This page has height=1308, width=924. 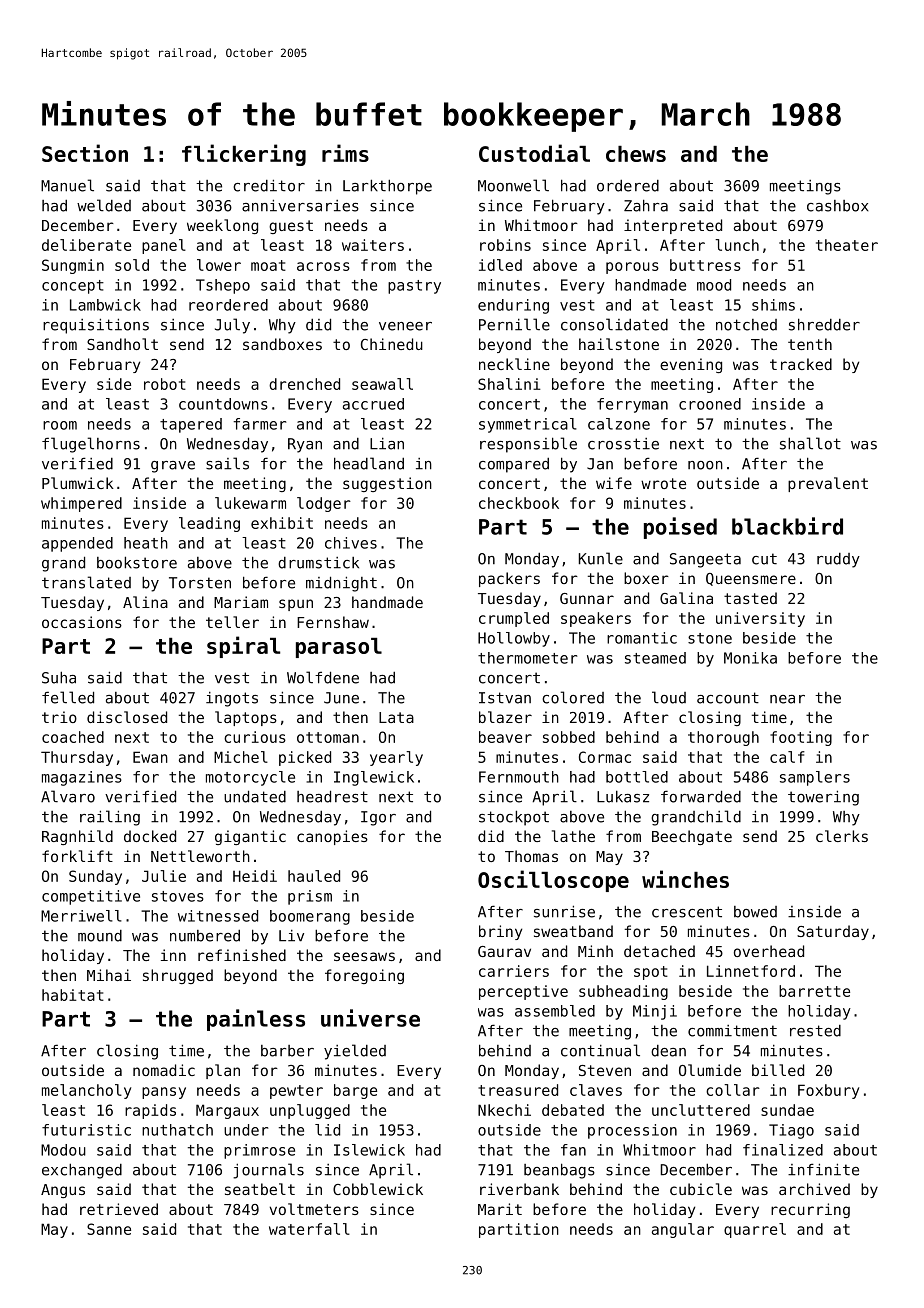 I want to click on noon, so click(x=705, y=465).
